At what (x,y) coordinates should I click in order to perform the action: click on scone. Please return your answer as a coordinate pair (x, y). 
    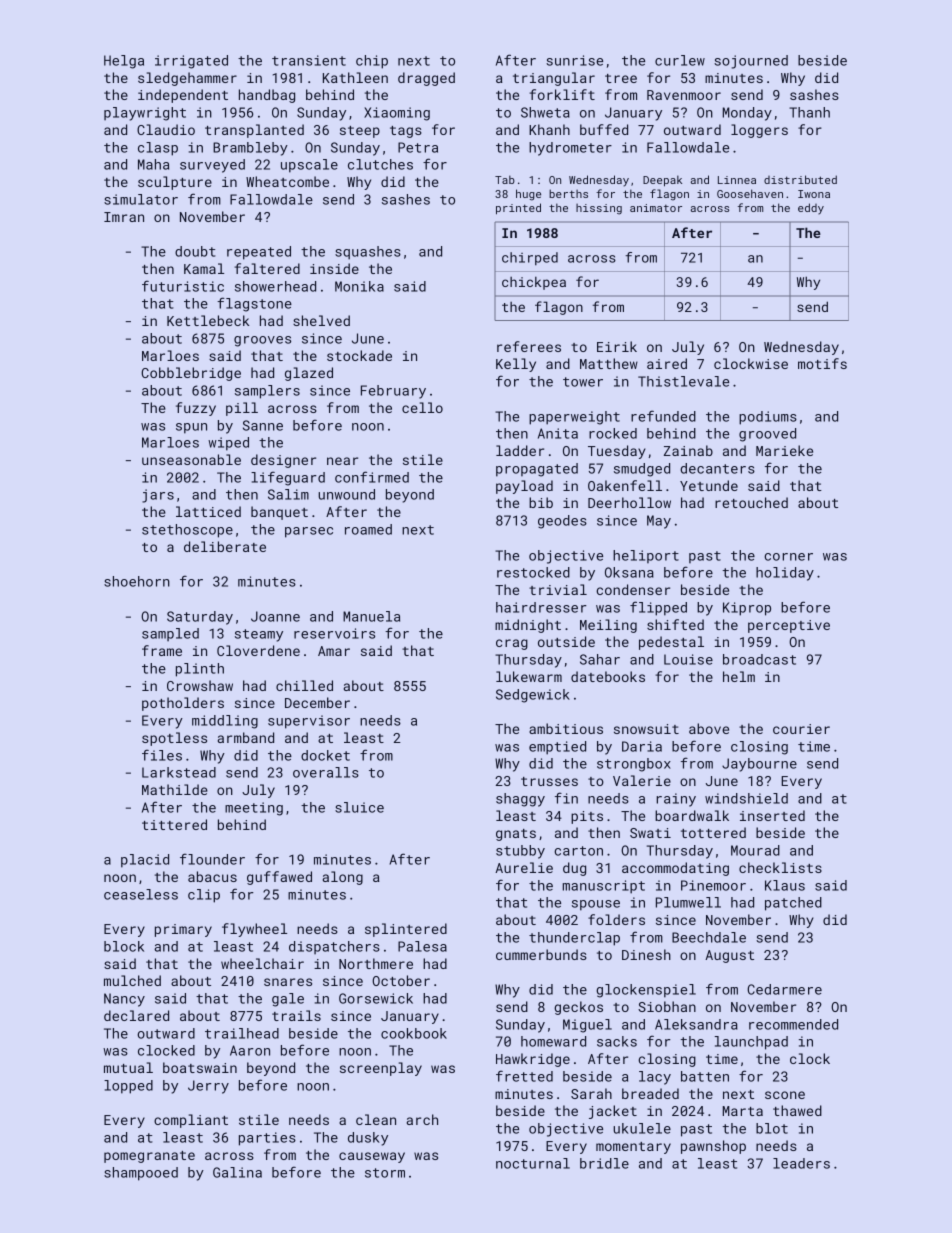
    Looking at the image, I should click on (785, 1095).
